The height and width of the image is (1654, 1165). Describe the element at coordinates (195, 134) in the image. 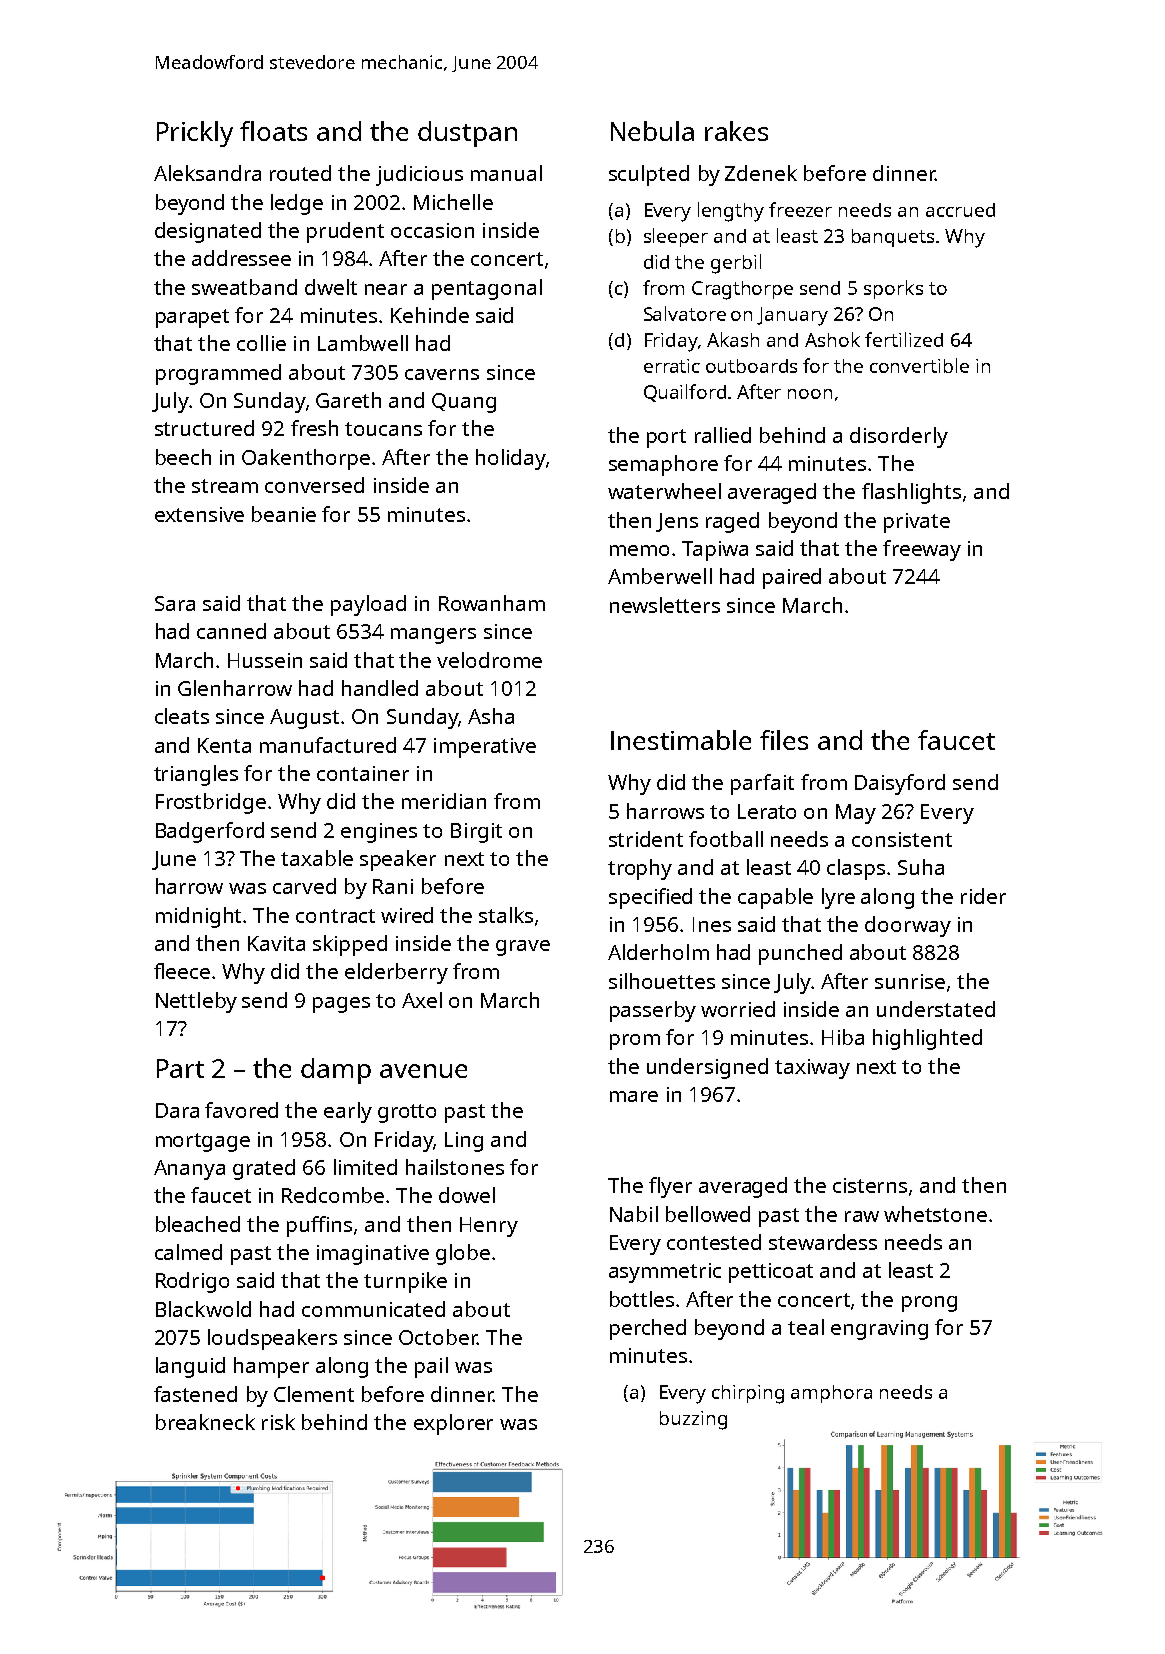

I see `Prickly` at that location.
